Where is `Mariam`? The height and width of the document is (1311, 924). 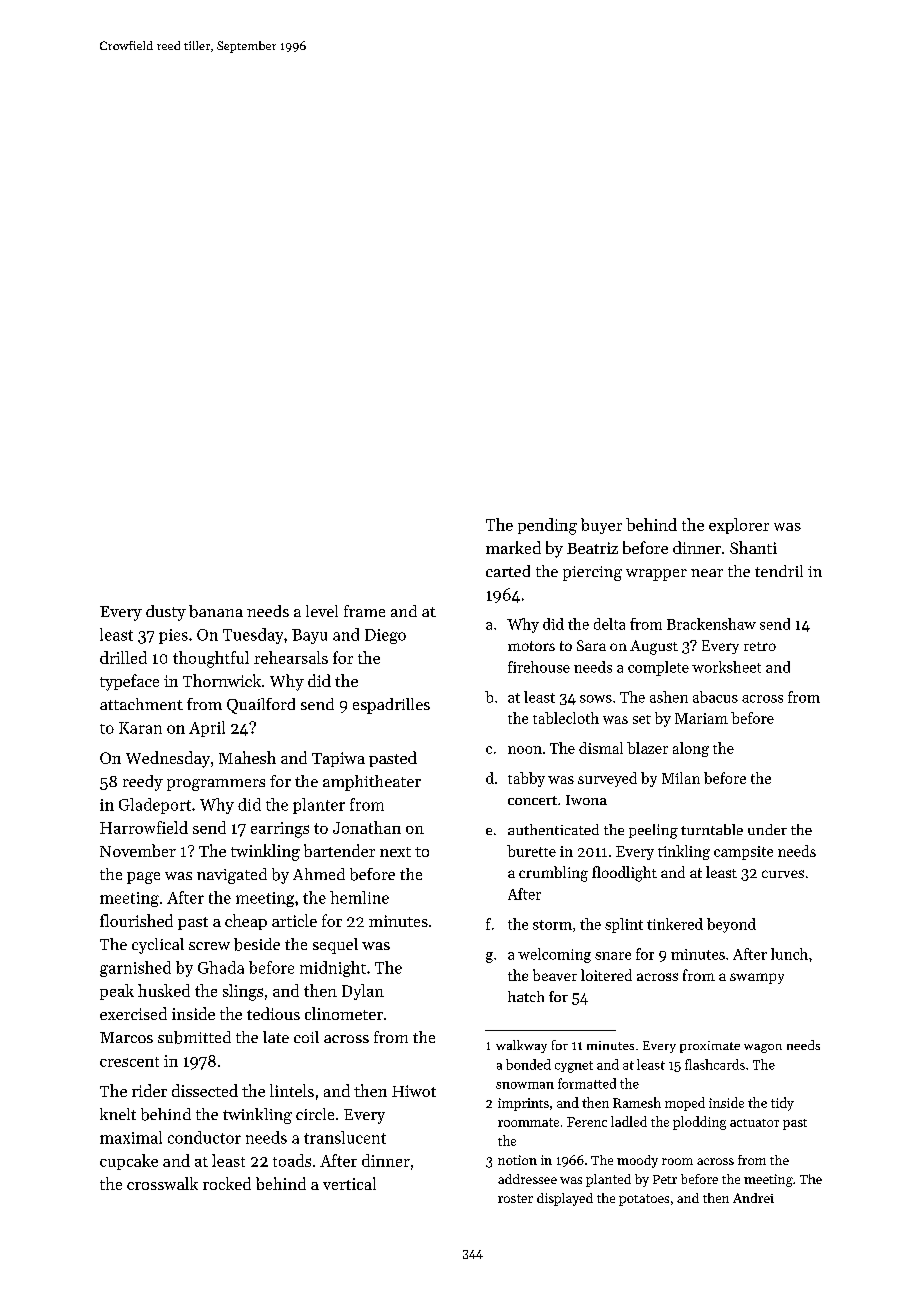
Mariam is located at coordinates (701, 718).
